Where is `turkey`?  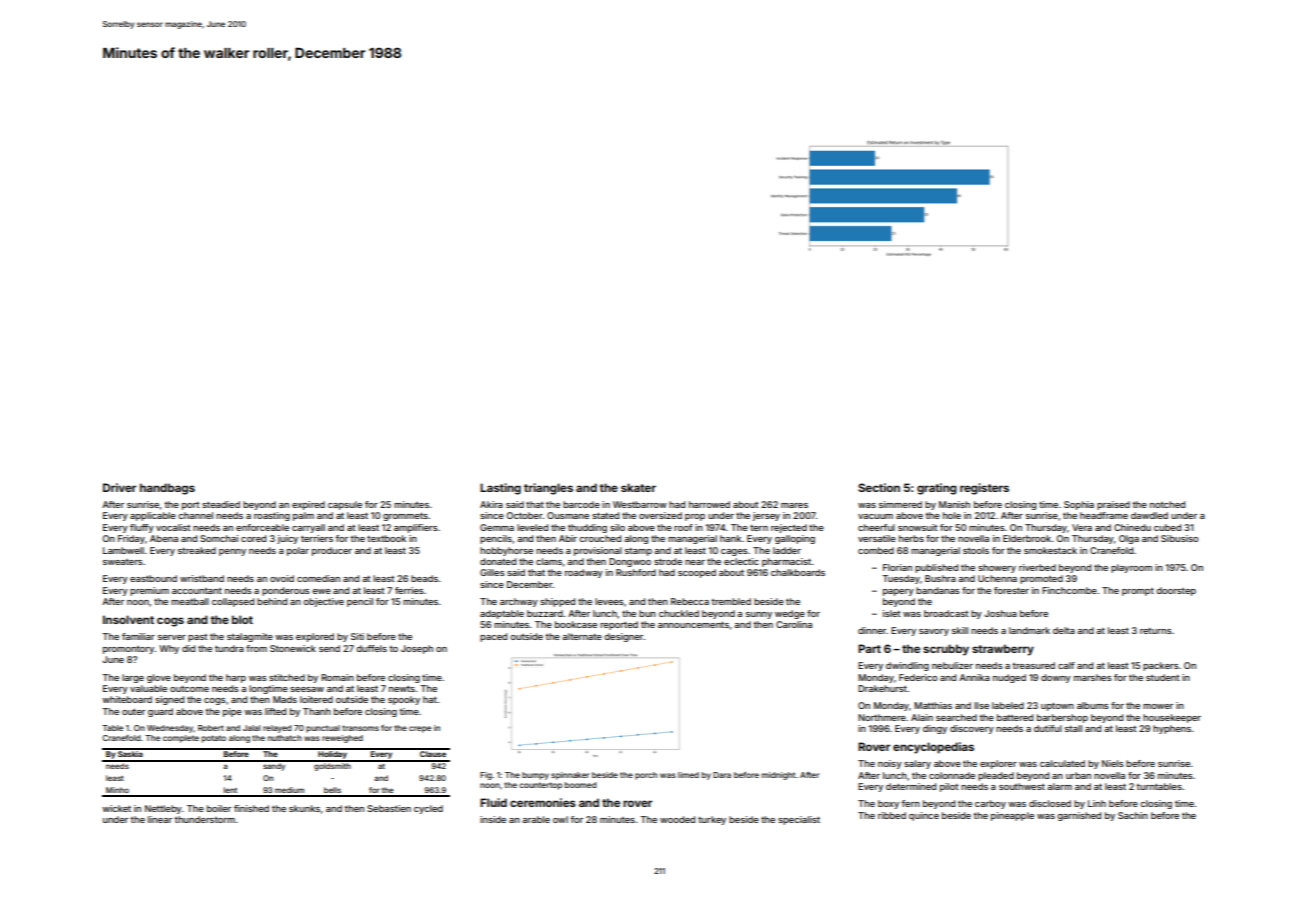 turkey is located at coordinates (712, 820).
